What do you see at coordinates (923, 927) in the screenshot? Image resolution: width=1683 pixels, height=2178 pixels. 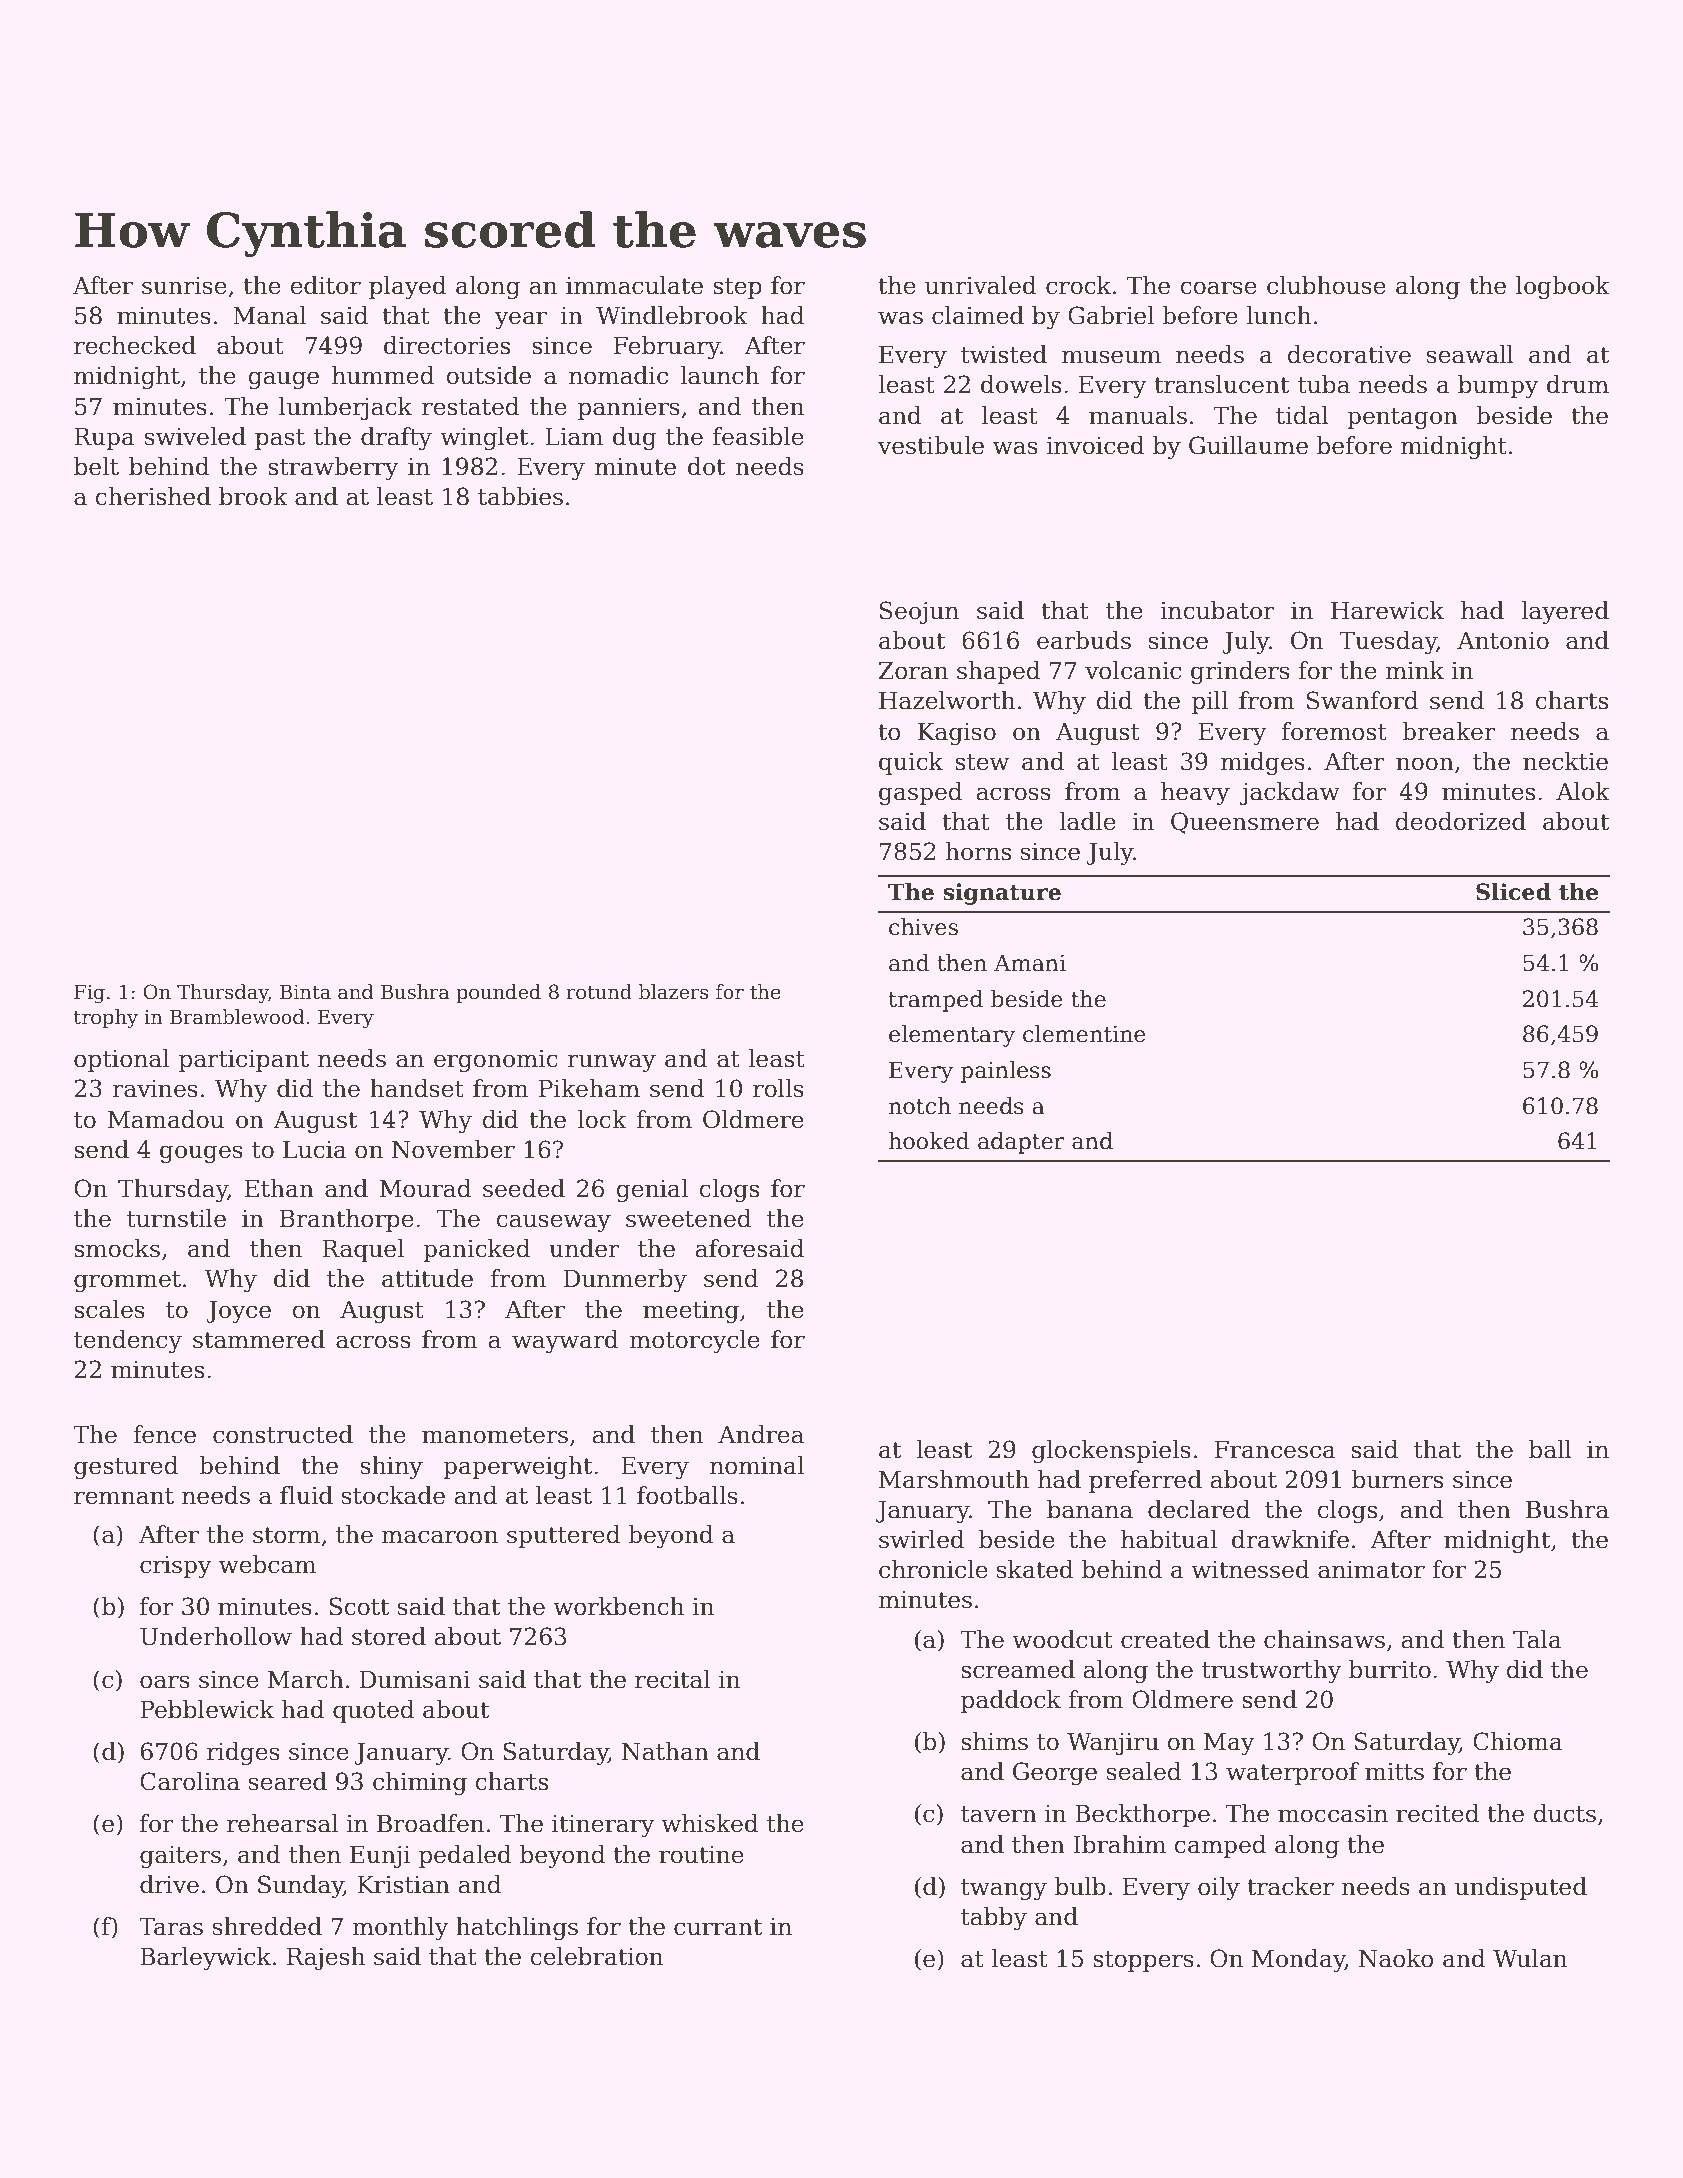 I see `chives` at bounding box center [923, 927].
